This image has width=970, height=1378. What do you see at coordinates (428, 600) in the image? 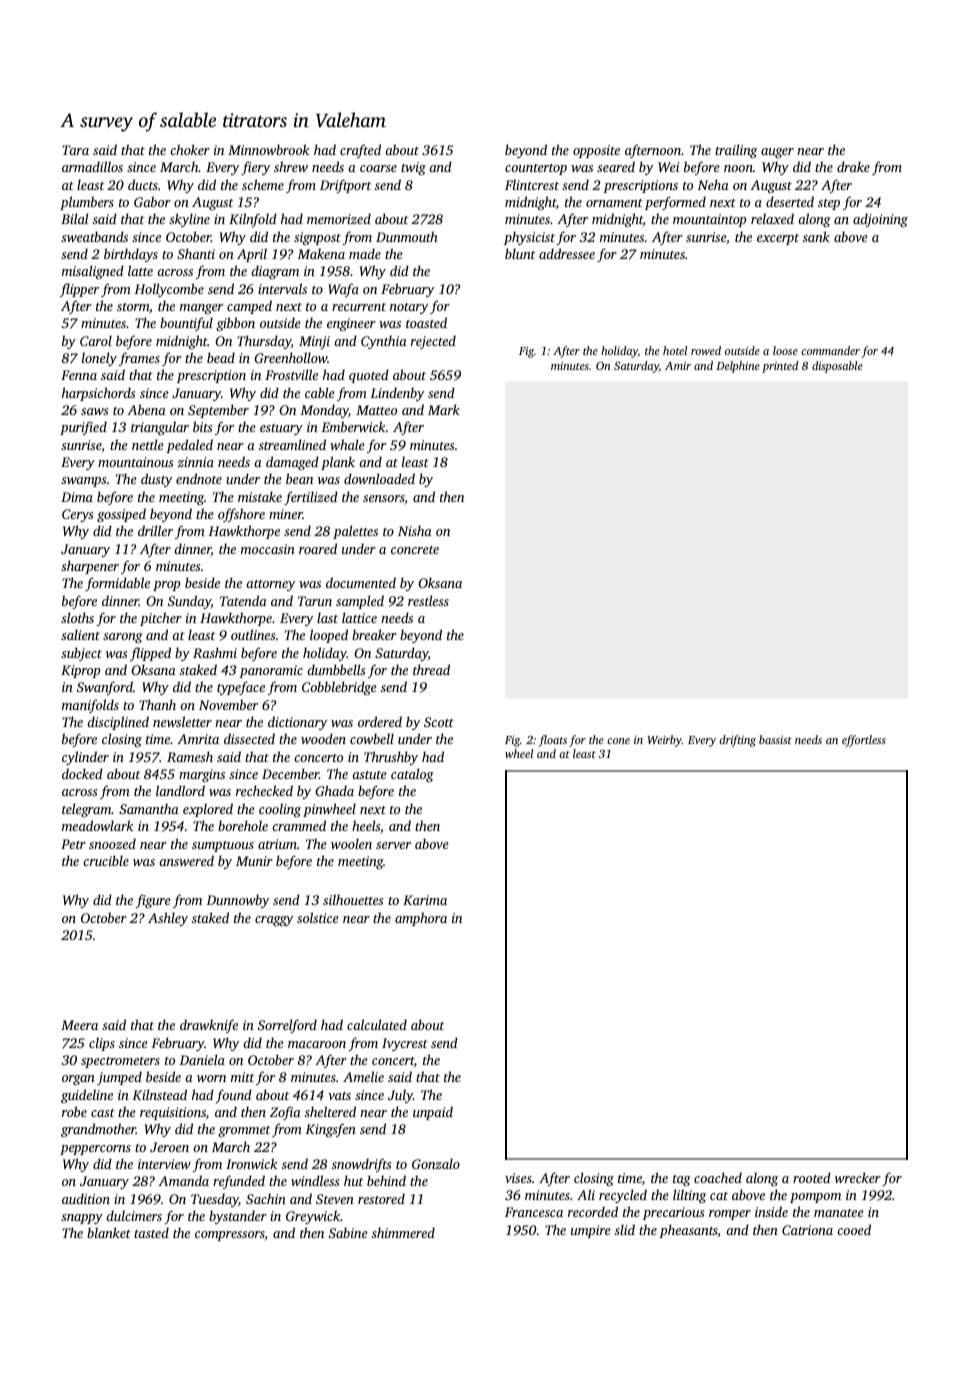
I see `restless` at bounding box center [428, 600].
